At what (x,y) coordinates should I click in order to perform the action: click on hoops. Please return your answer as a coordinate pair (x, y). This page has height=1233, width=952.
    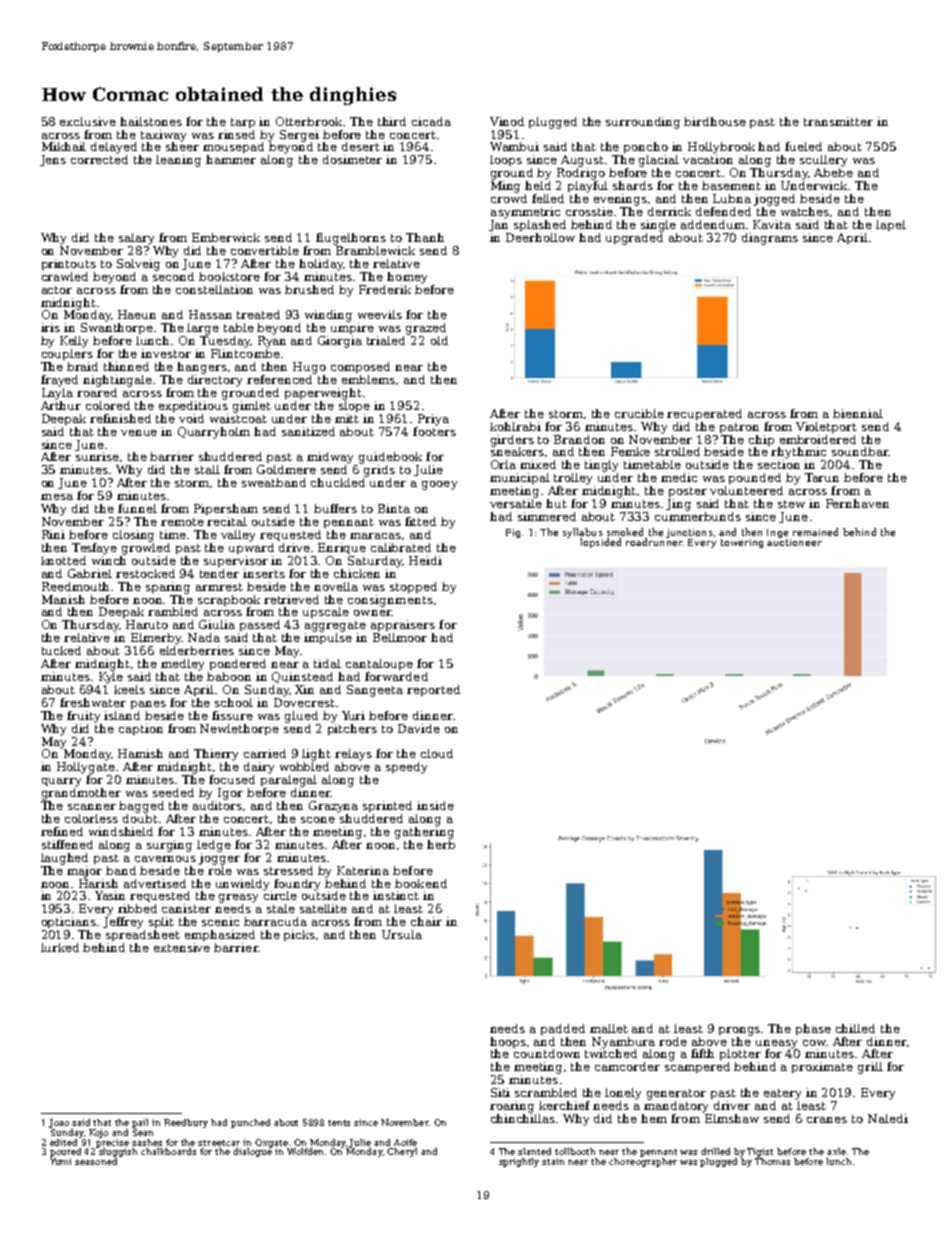
    Looking at the image, I should click on (508, 1042).
